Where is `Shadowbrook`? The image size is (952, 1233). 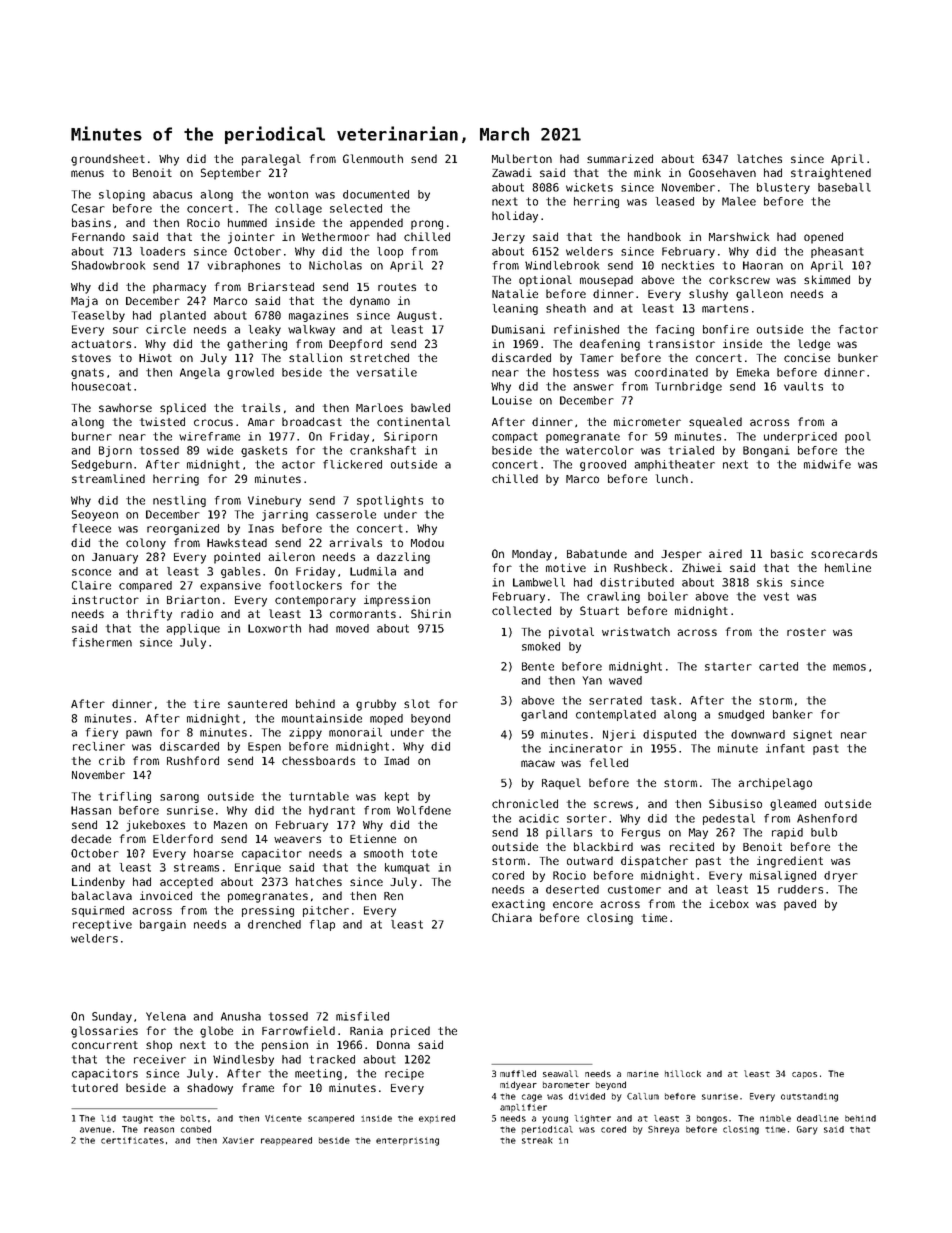 Shadowbrook is located at coordinates (108, 265).
